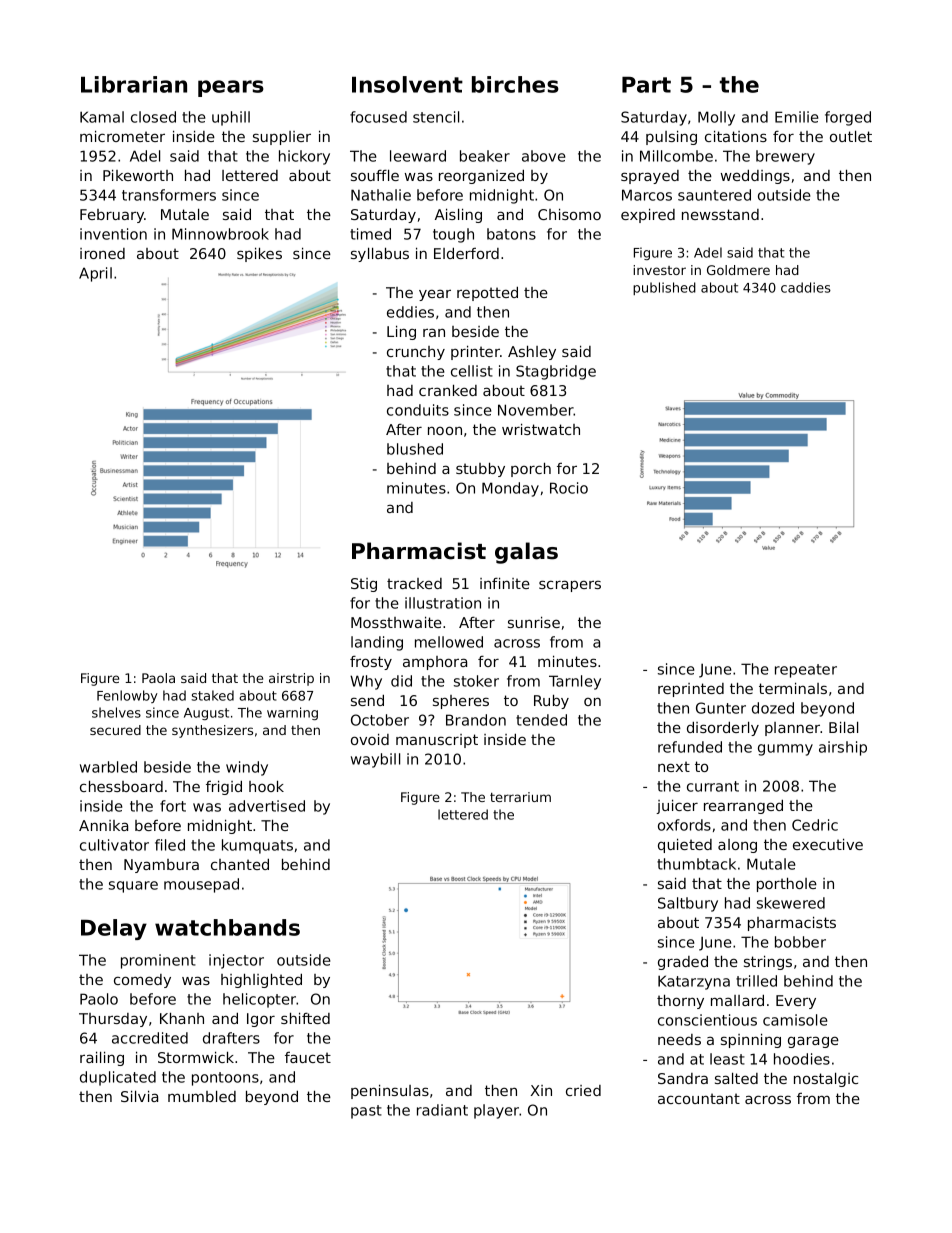 The width and height of the screenshot is (952, 1233). Describe the element at coordinates (677, 807) in the screenshot. I see `juicer` at that location.
